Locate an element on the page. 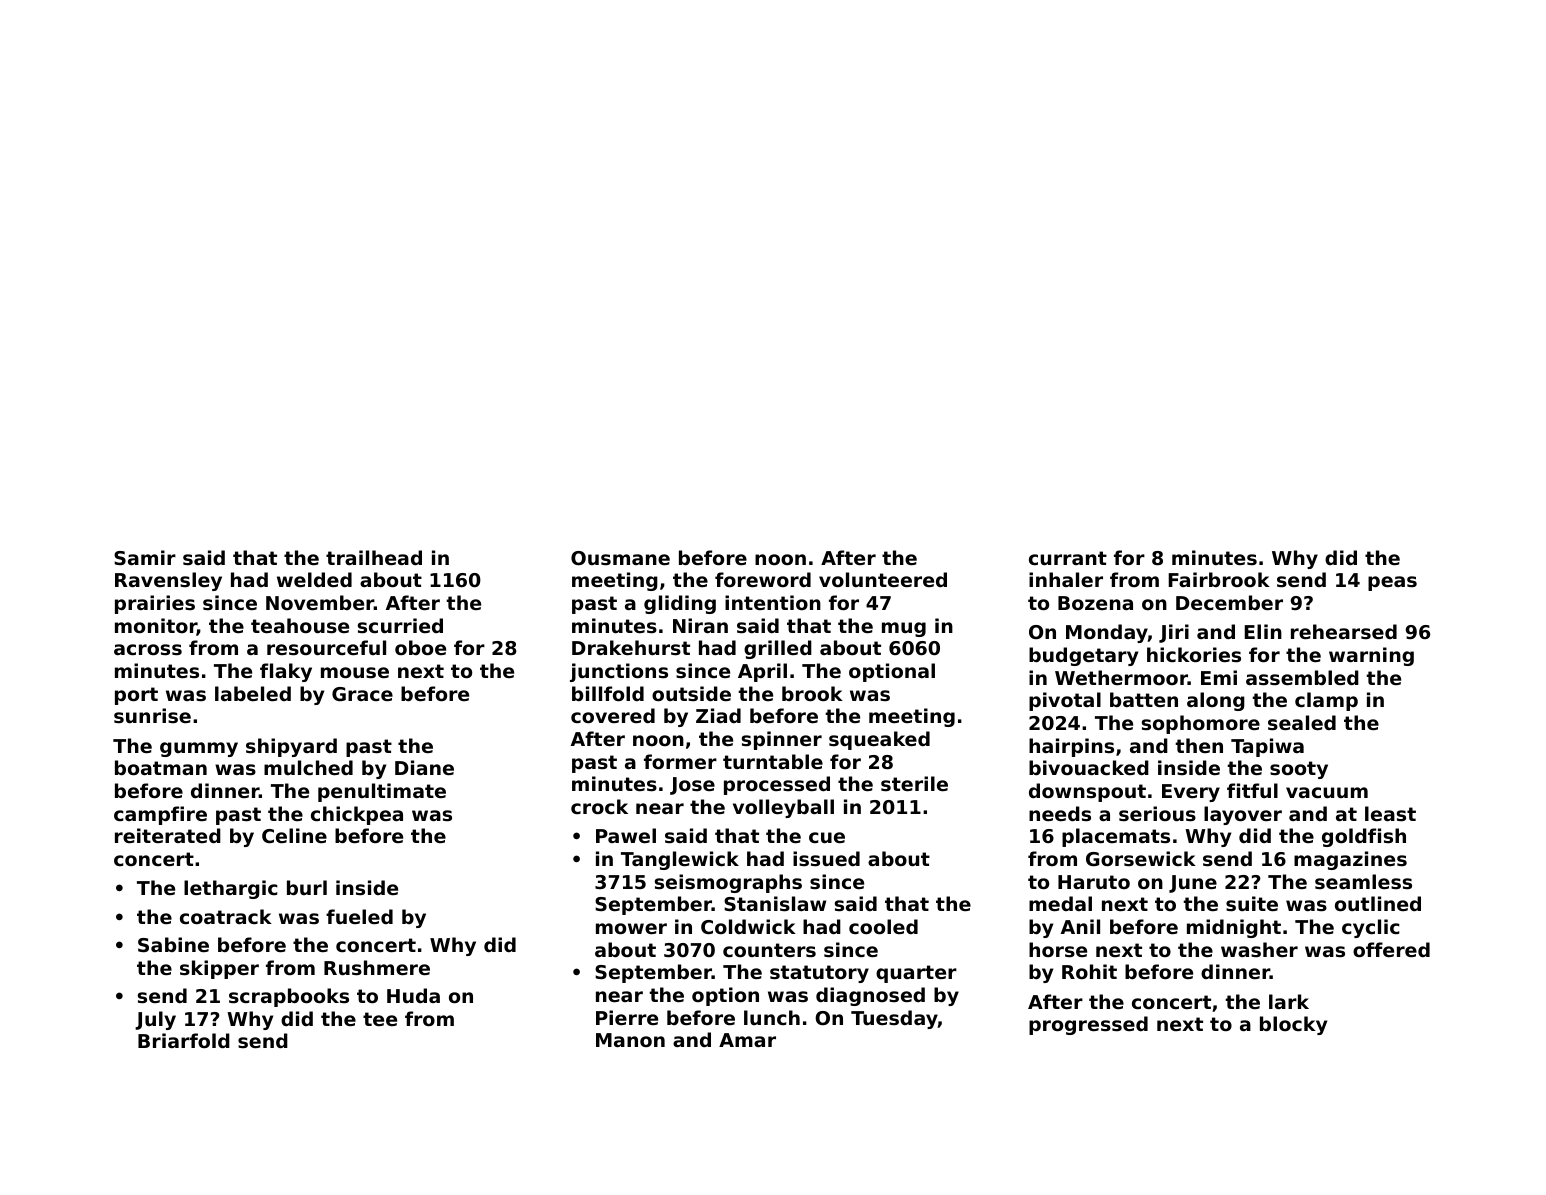 The image size is (1546, 1195). intention is located at coordinates (773, 602).
